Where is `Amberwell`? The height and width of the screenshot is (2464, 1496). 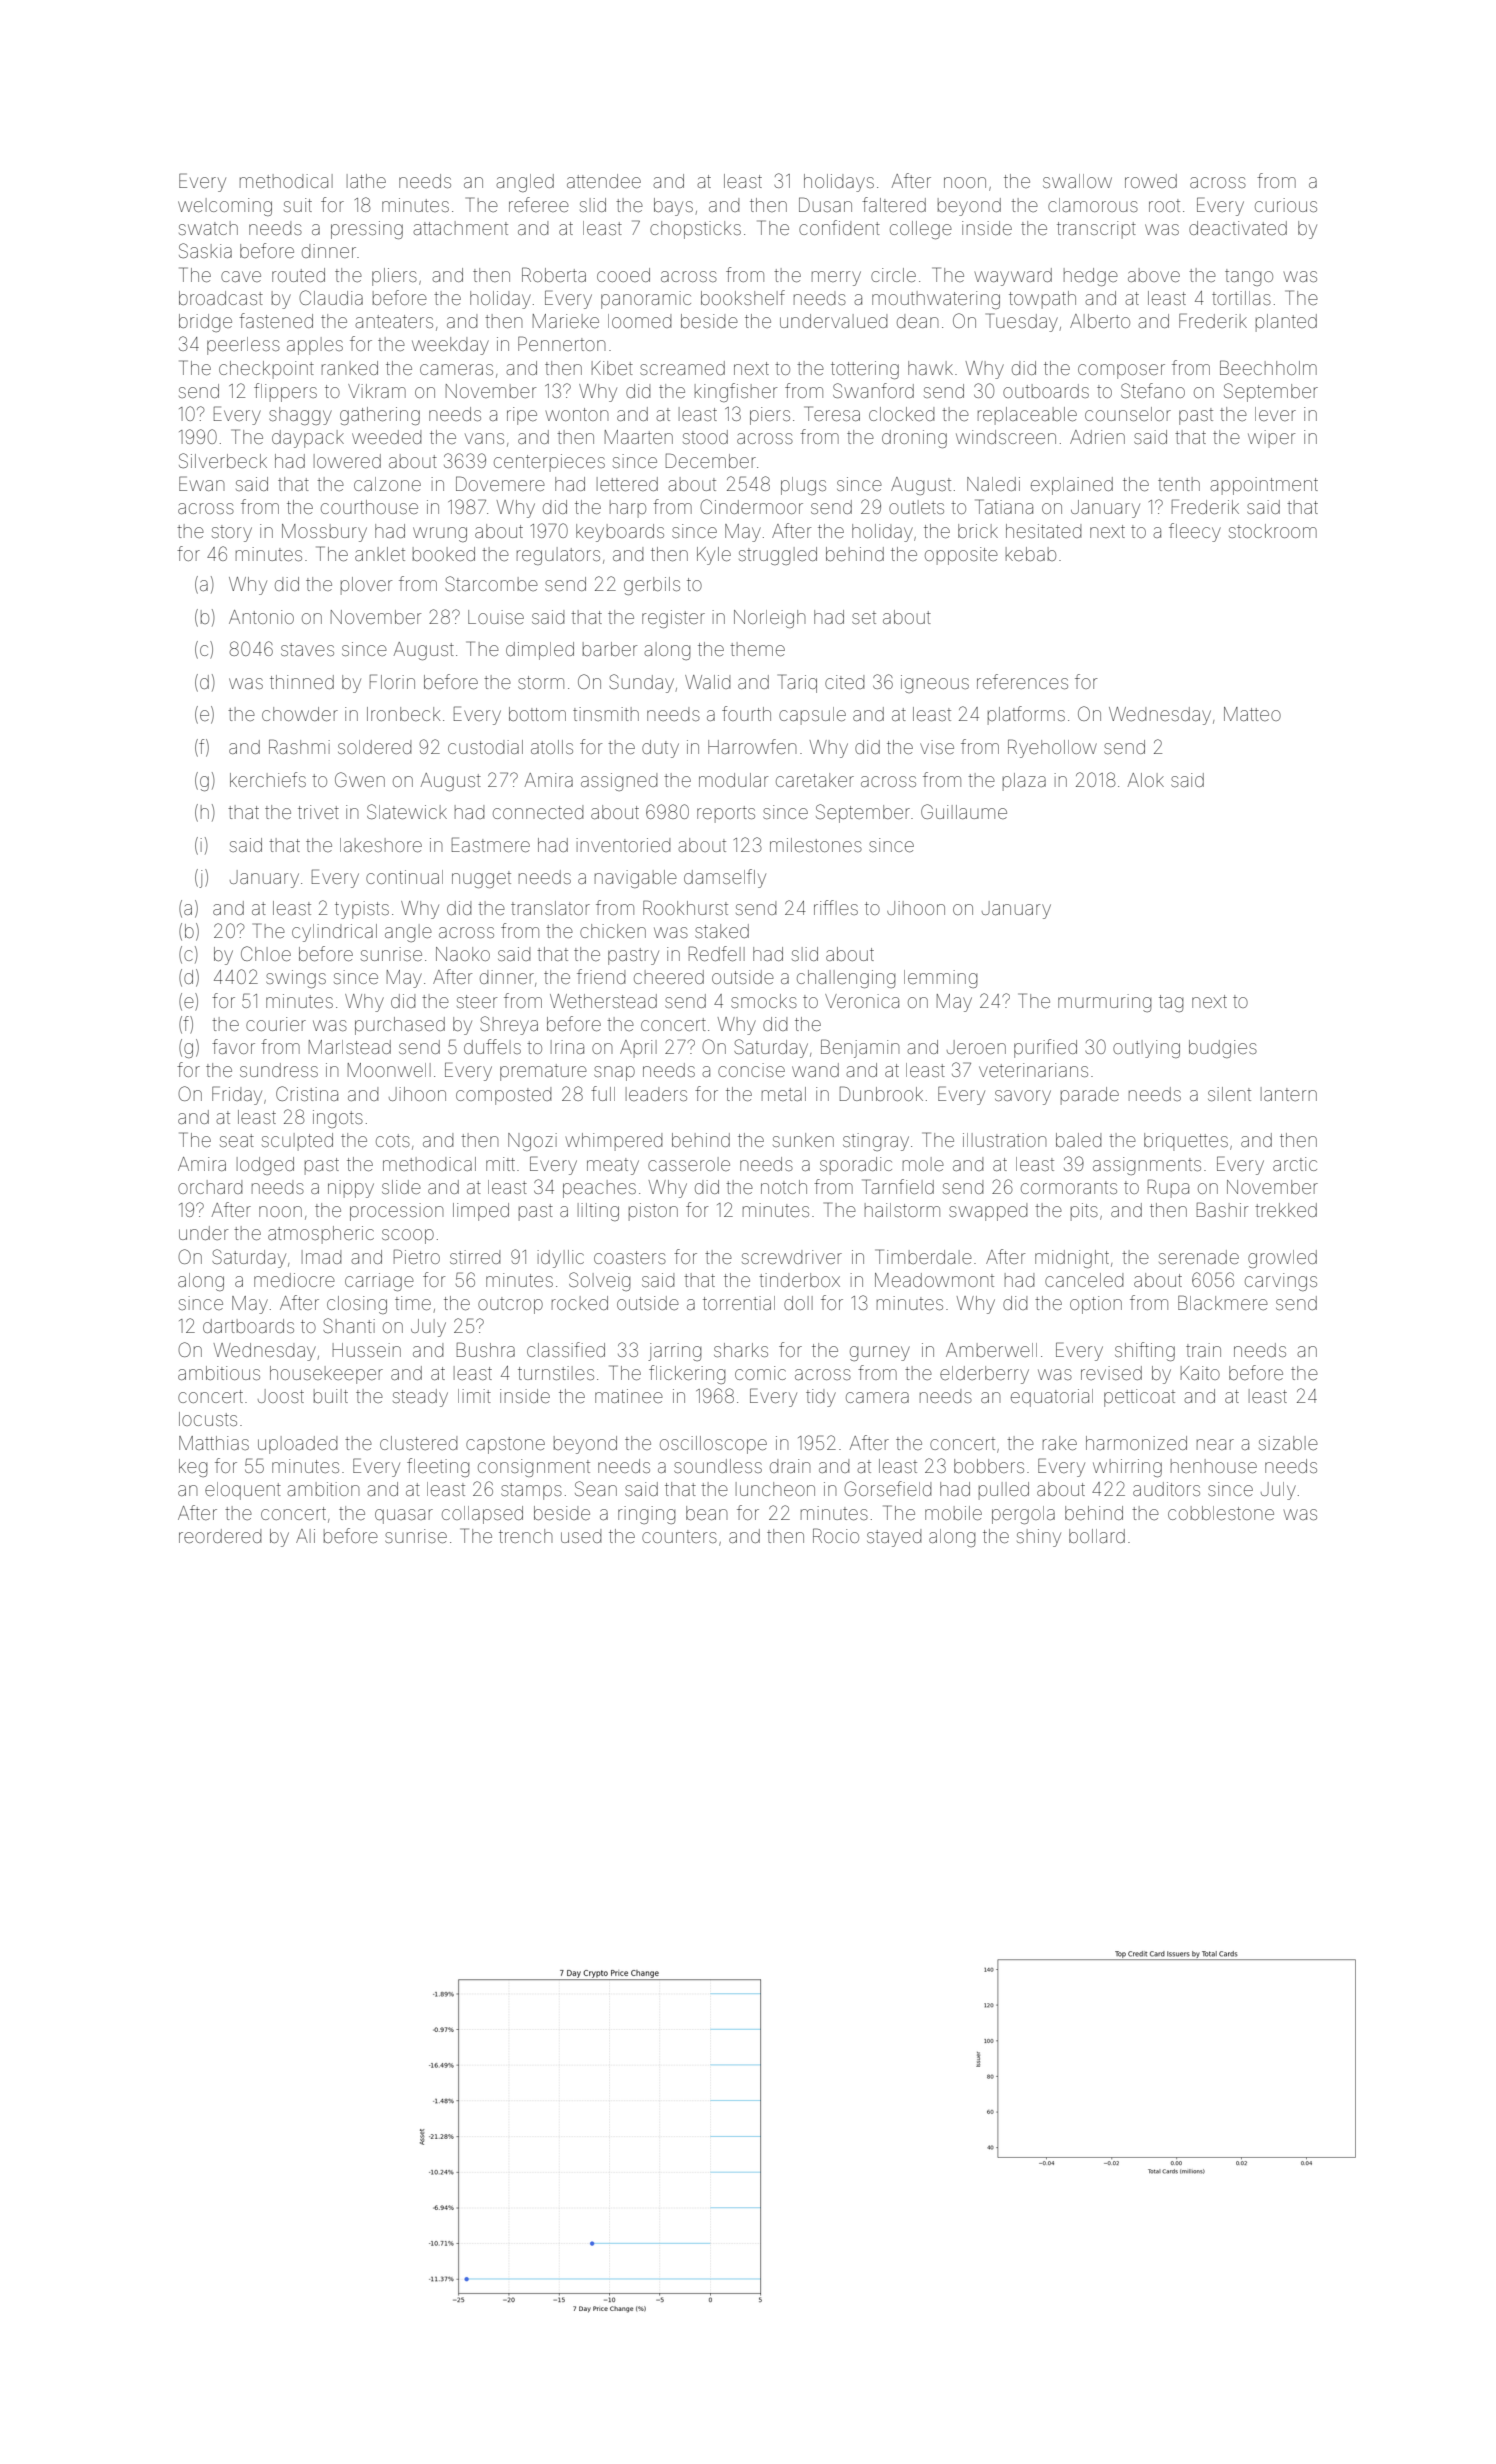 Amberwell is located at coordinates (991, 1350).
